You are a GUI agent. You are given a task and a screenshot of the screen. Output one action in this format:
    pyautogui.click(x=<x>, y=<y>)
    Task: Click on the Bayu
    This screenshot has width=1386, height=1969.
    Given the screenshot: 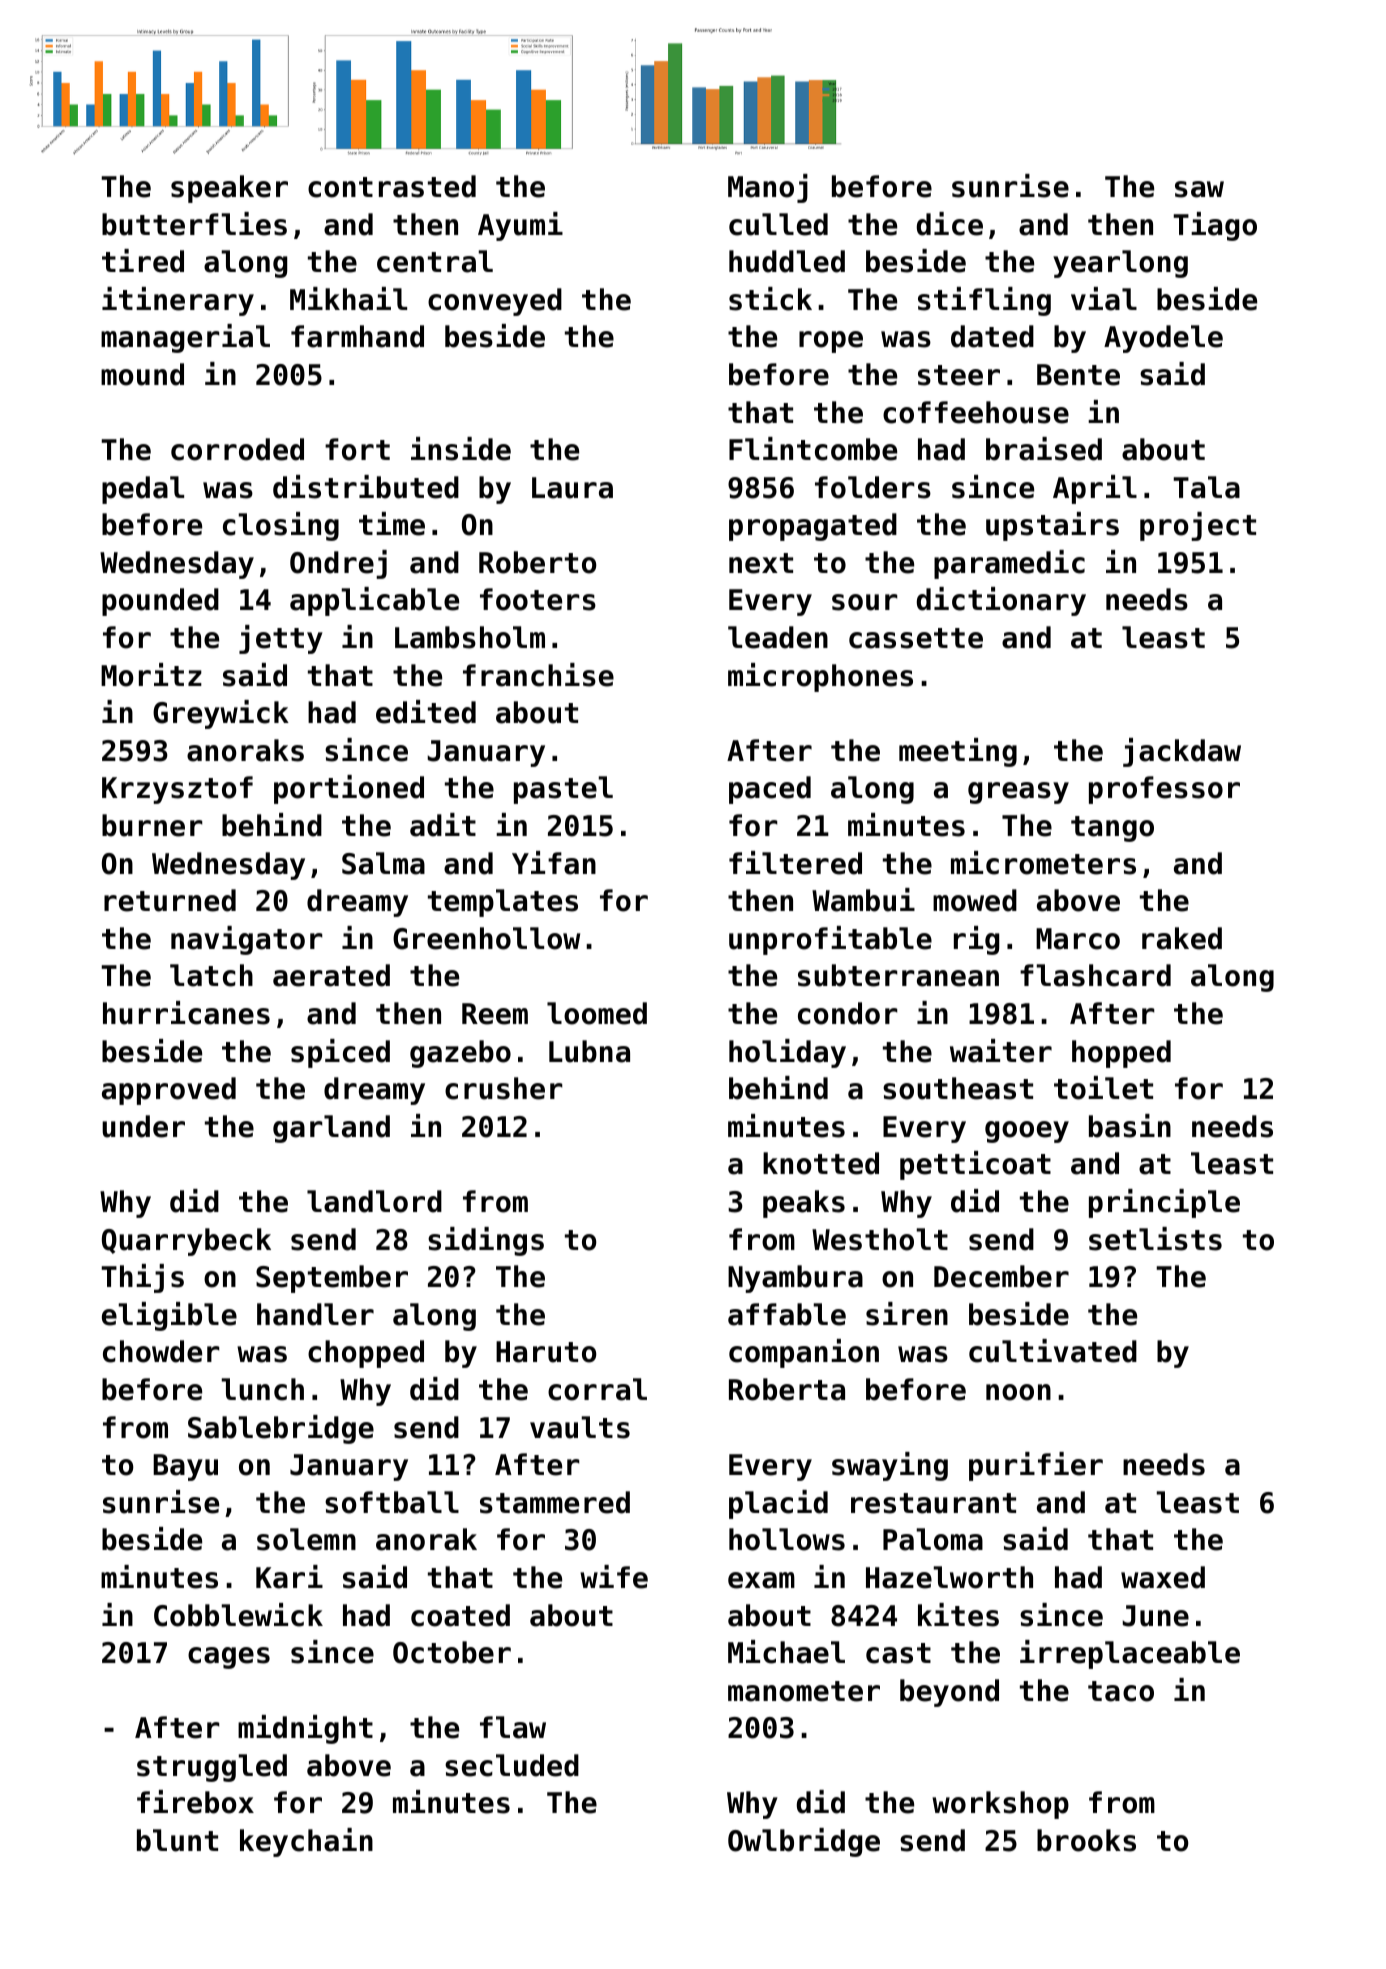 What is the action you would take?
    pyautogui.click(x=185, y=1467)
